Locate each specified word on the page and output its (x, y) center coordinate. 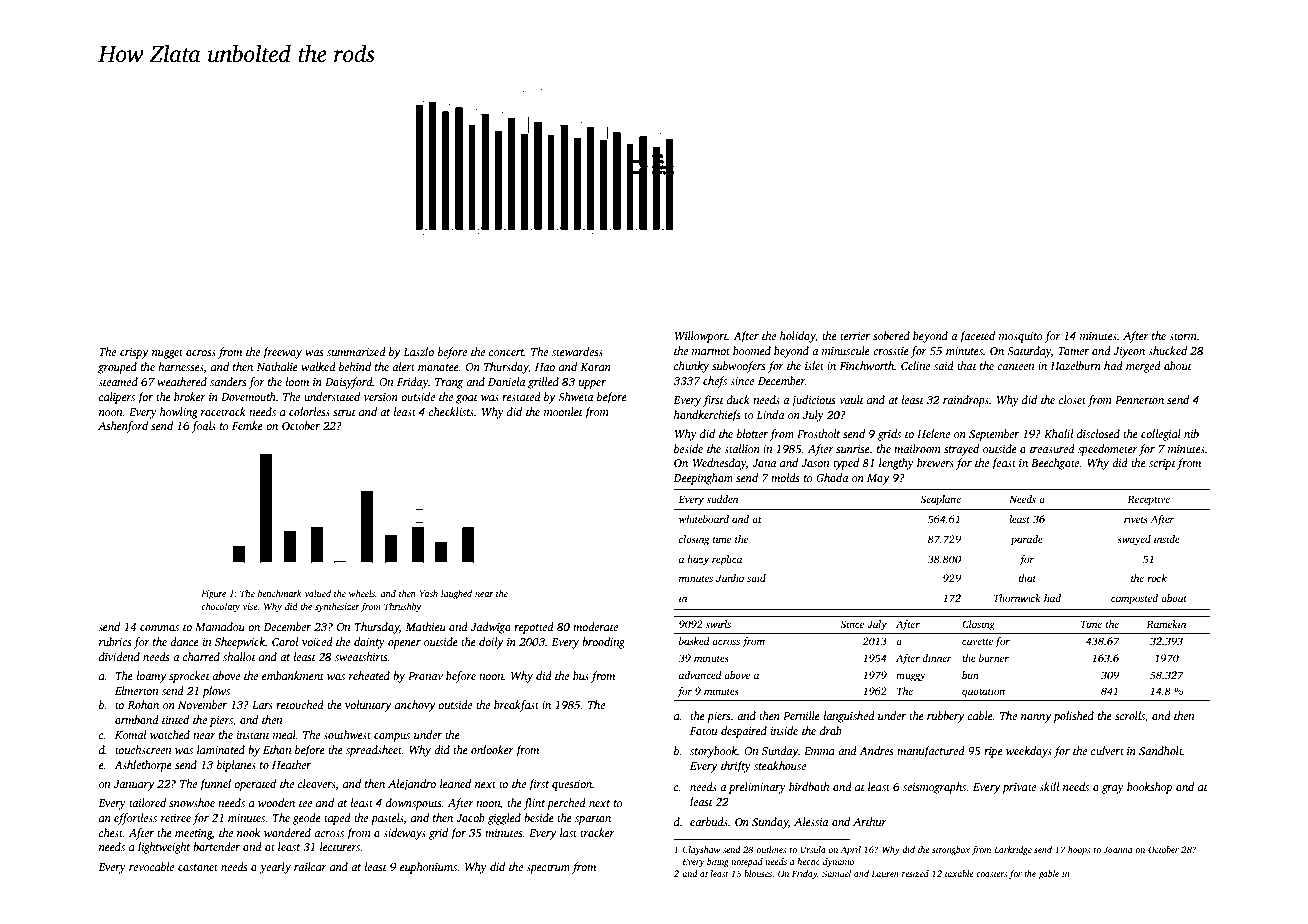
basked (694, 641)
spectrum (548, 869)
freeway (282, 353)
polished (1073, 717)
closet (1072, 399)
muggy (911, 677)
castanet (198, 867)
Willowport (701, 337)
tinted (175, 719)
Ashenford (123, 427)
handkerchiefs (707, 416)
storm (1182, 336)
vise (250, 606)
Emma (819, 751)
